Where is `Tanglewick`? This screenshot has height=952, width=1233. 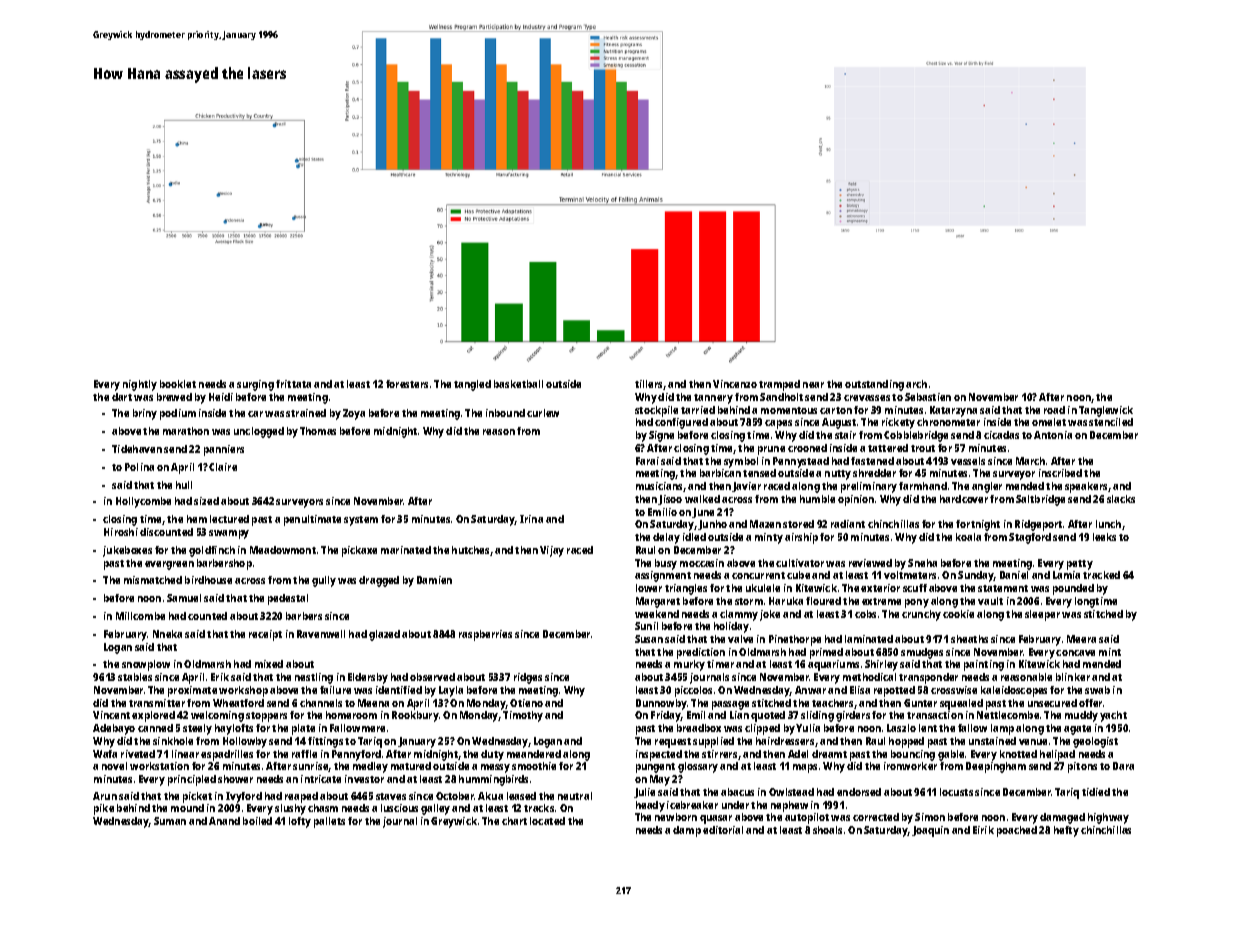 Tanglewick is located at coordinates (1106, 411).
